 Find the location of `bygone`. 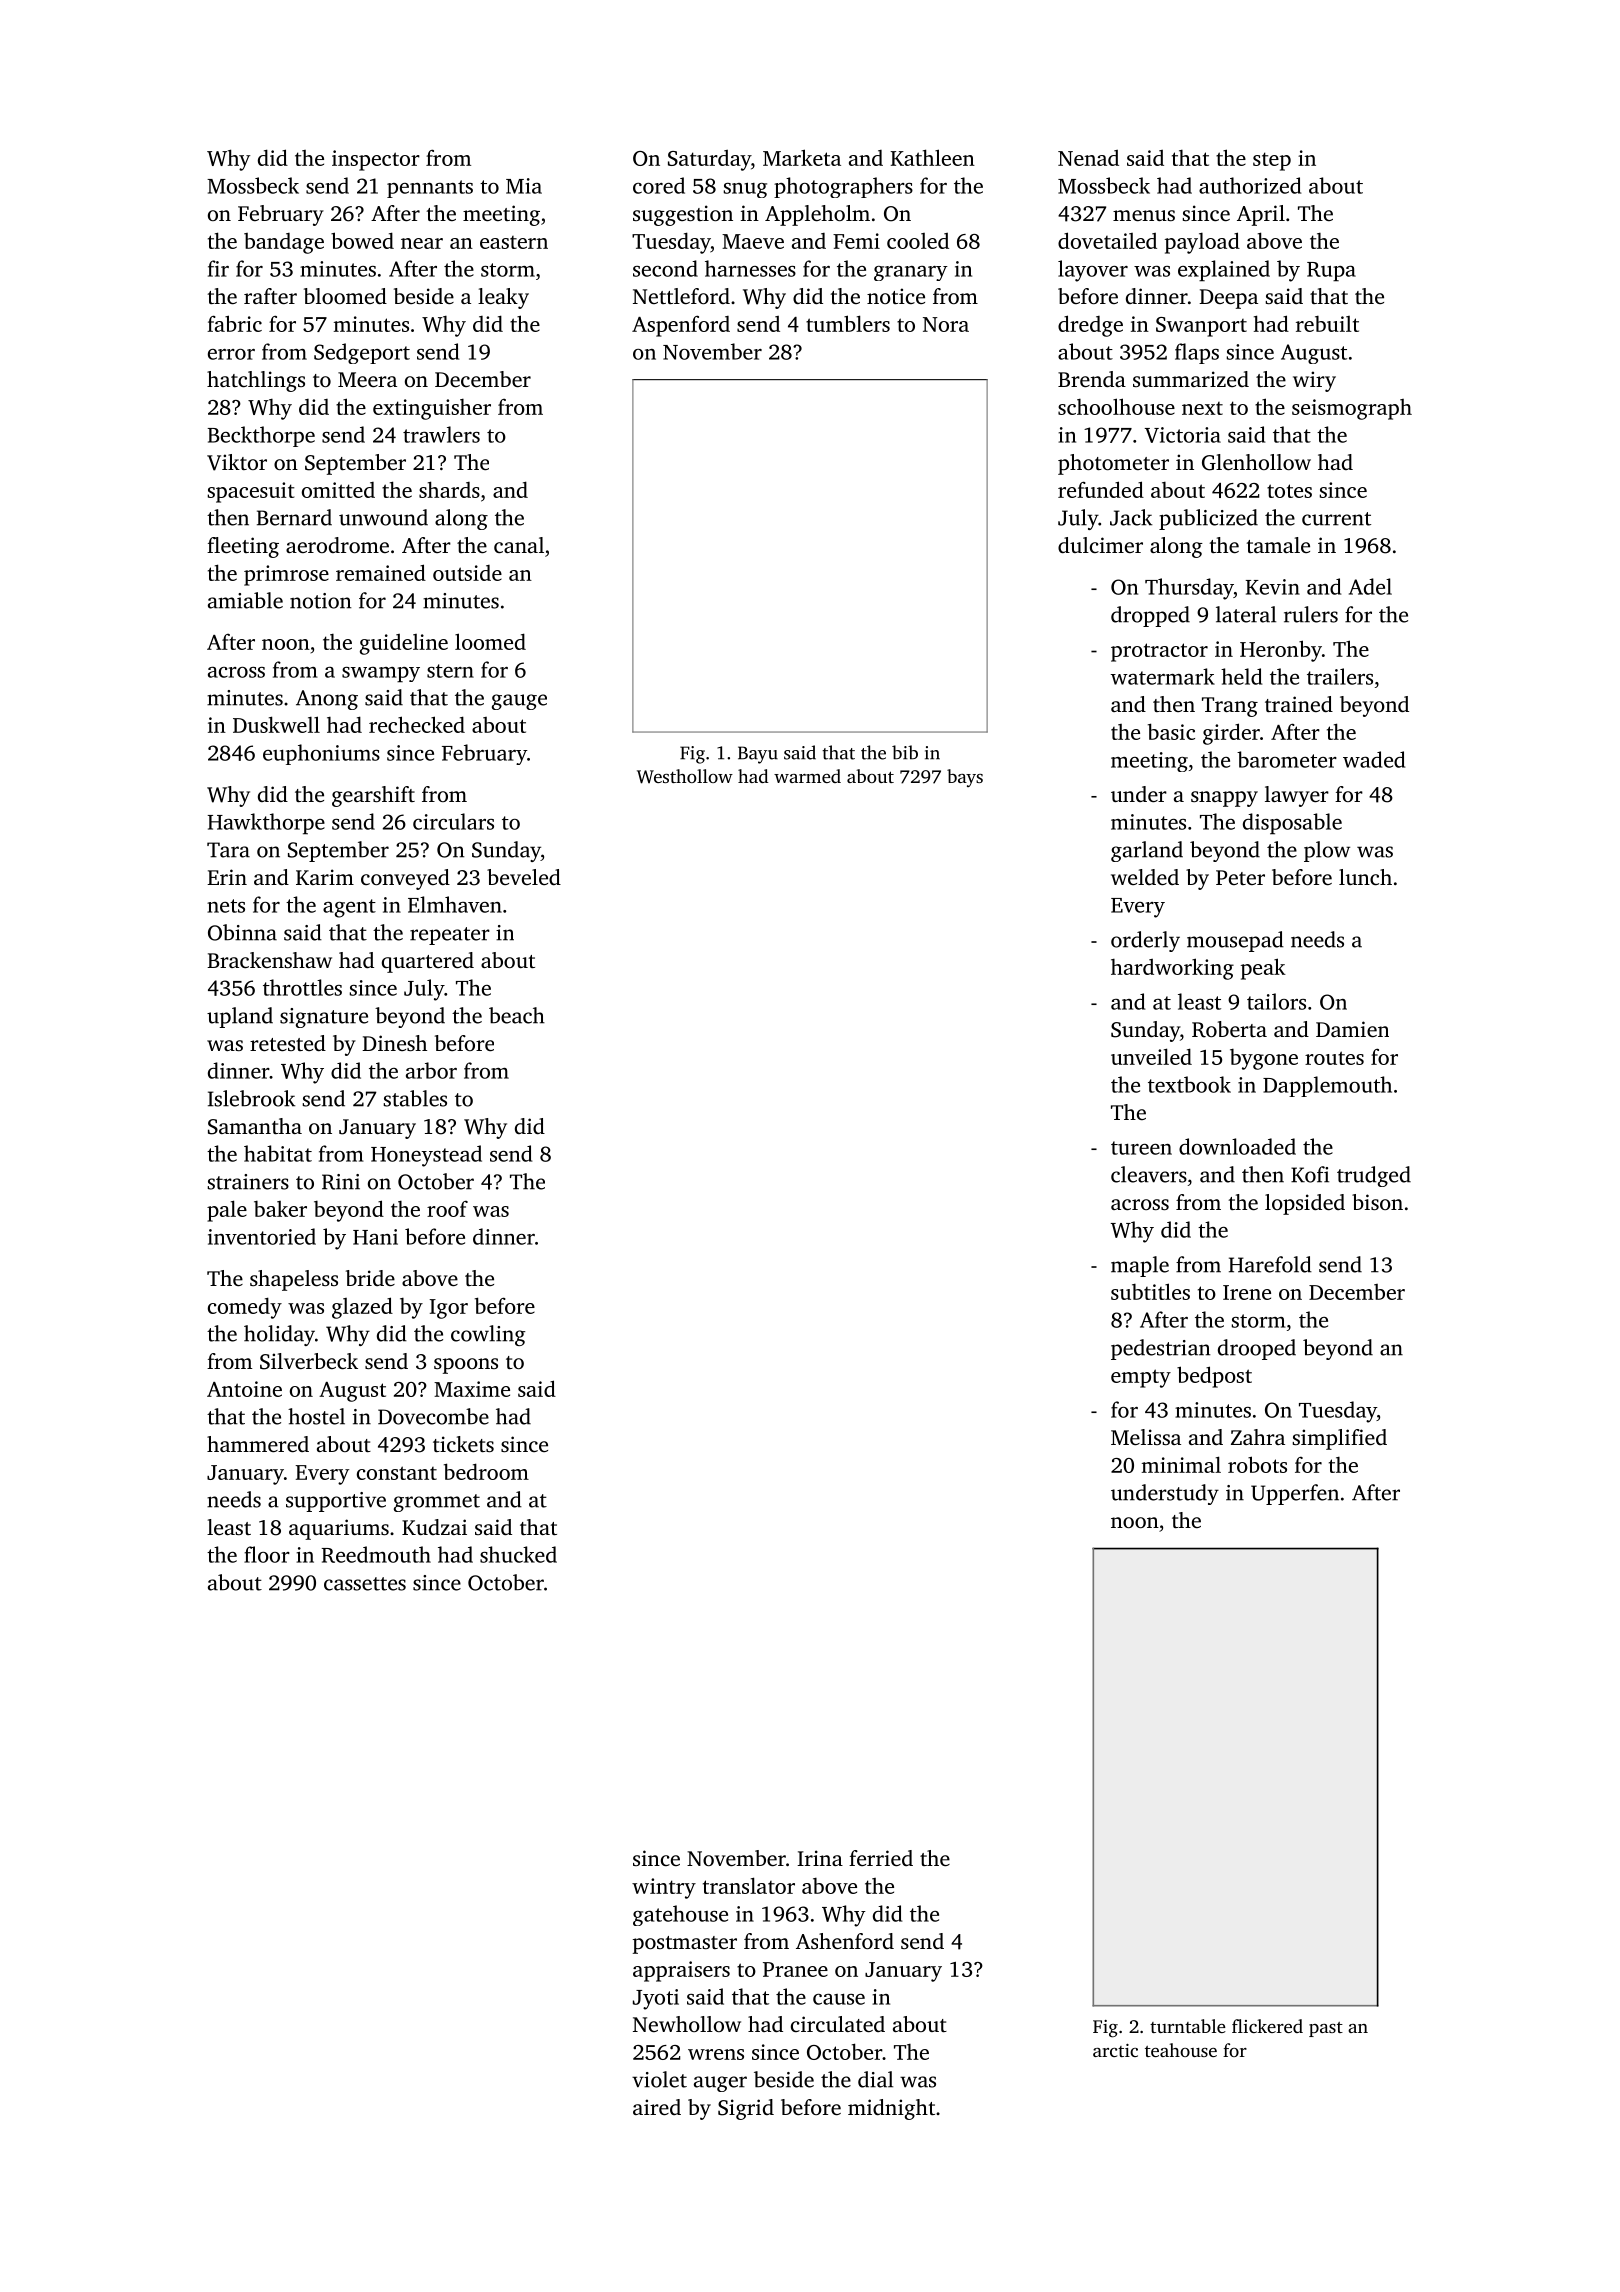

bygone is located at coordinates (1264, 1059).
